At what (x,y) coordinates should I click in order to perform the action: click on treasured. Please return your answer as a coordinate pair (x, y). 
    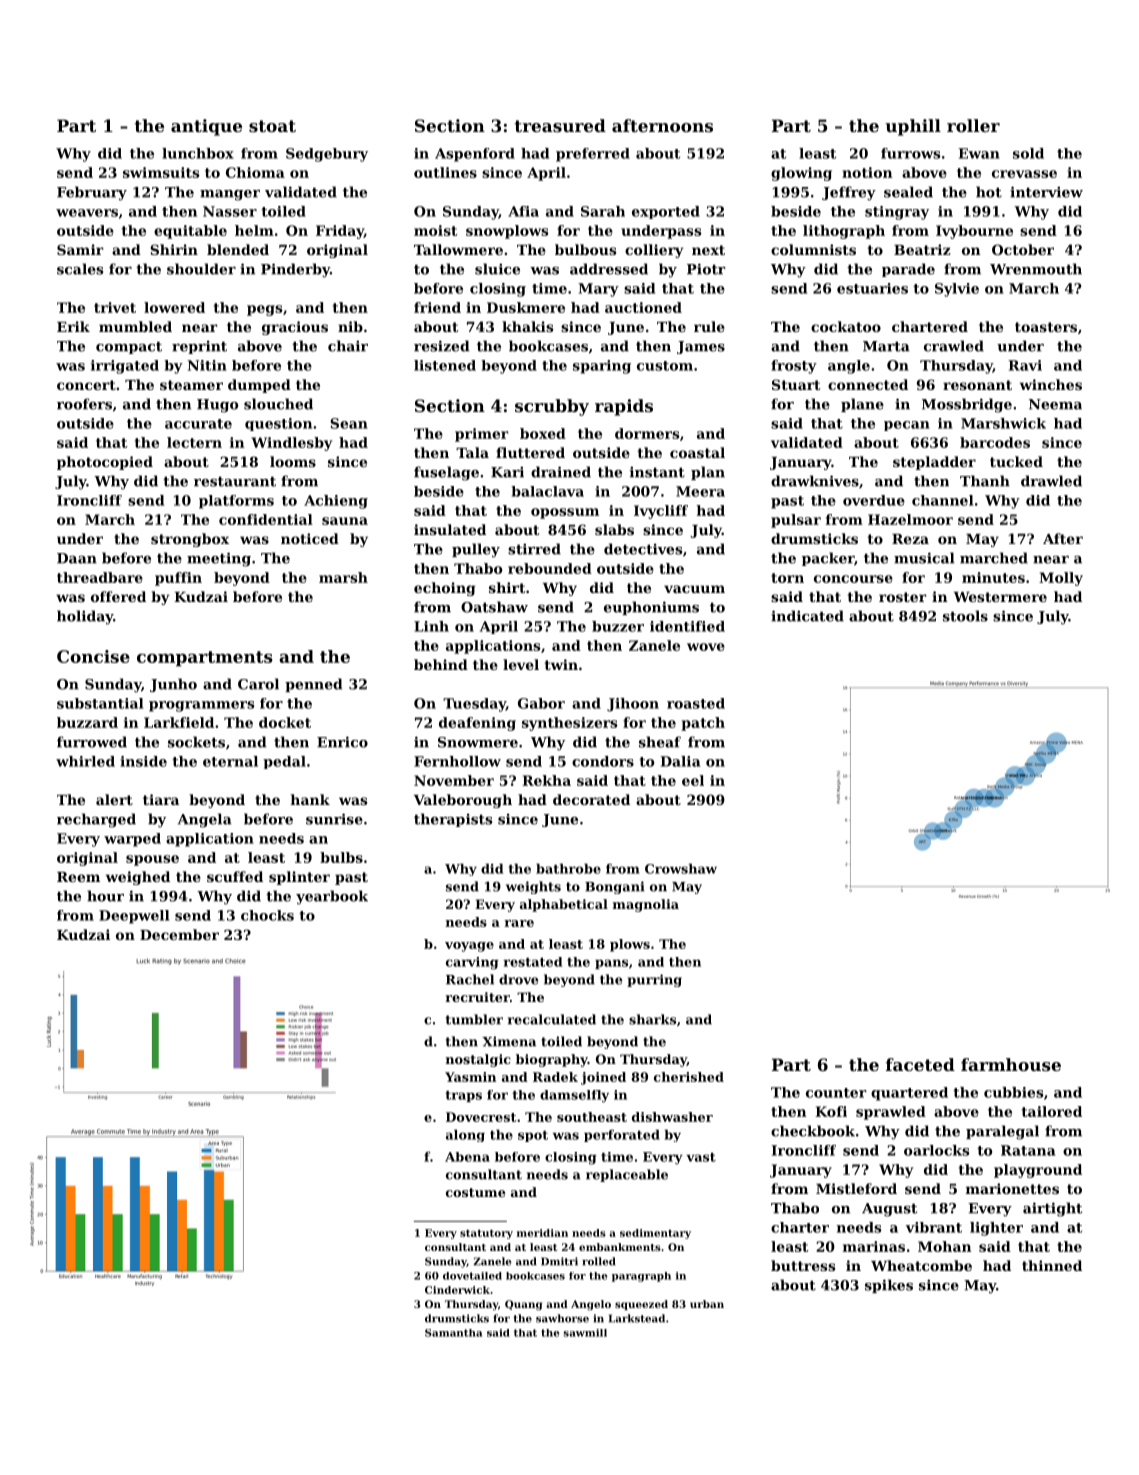
    Looking at the image, I should click on (560, 125).
